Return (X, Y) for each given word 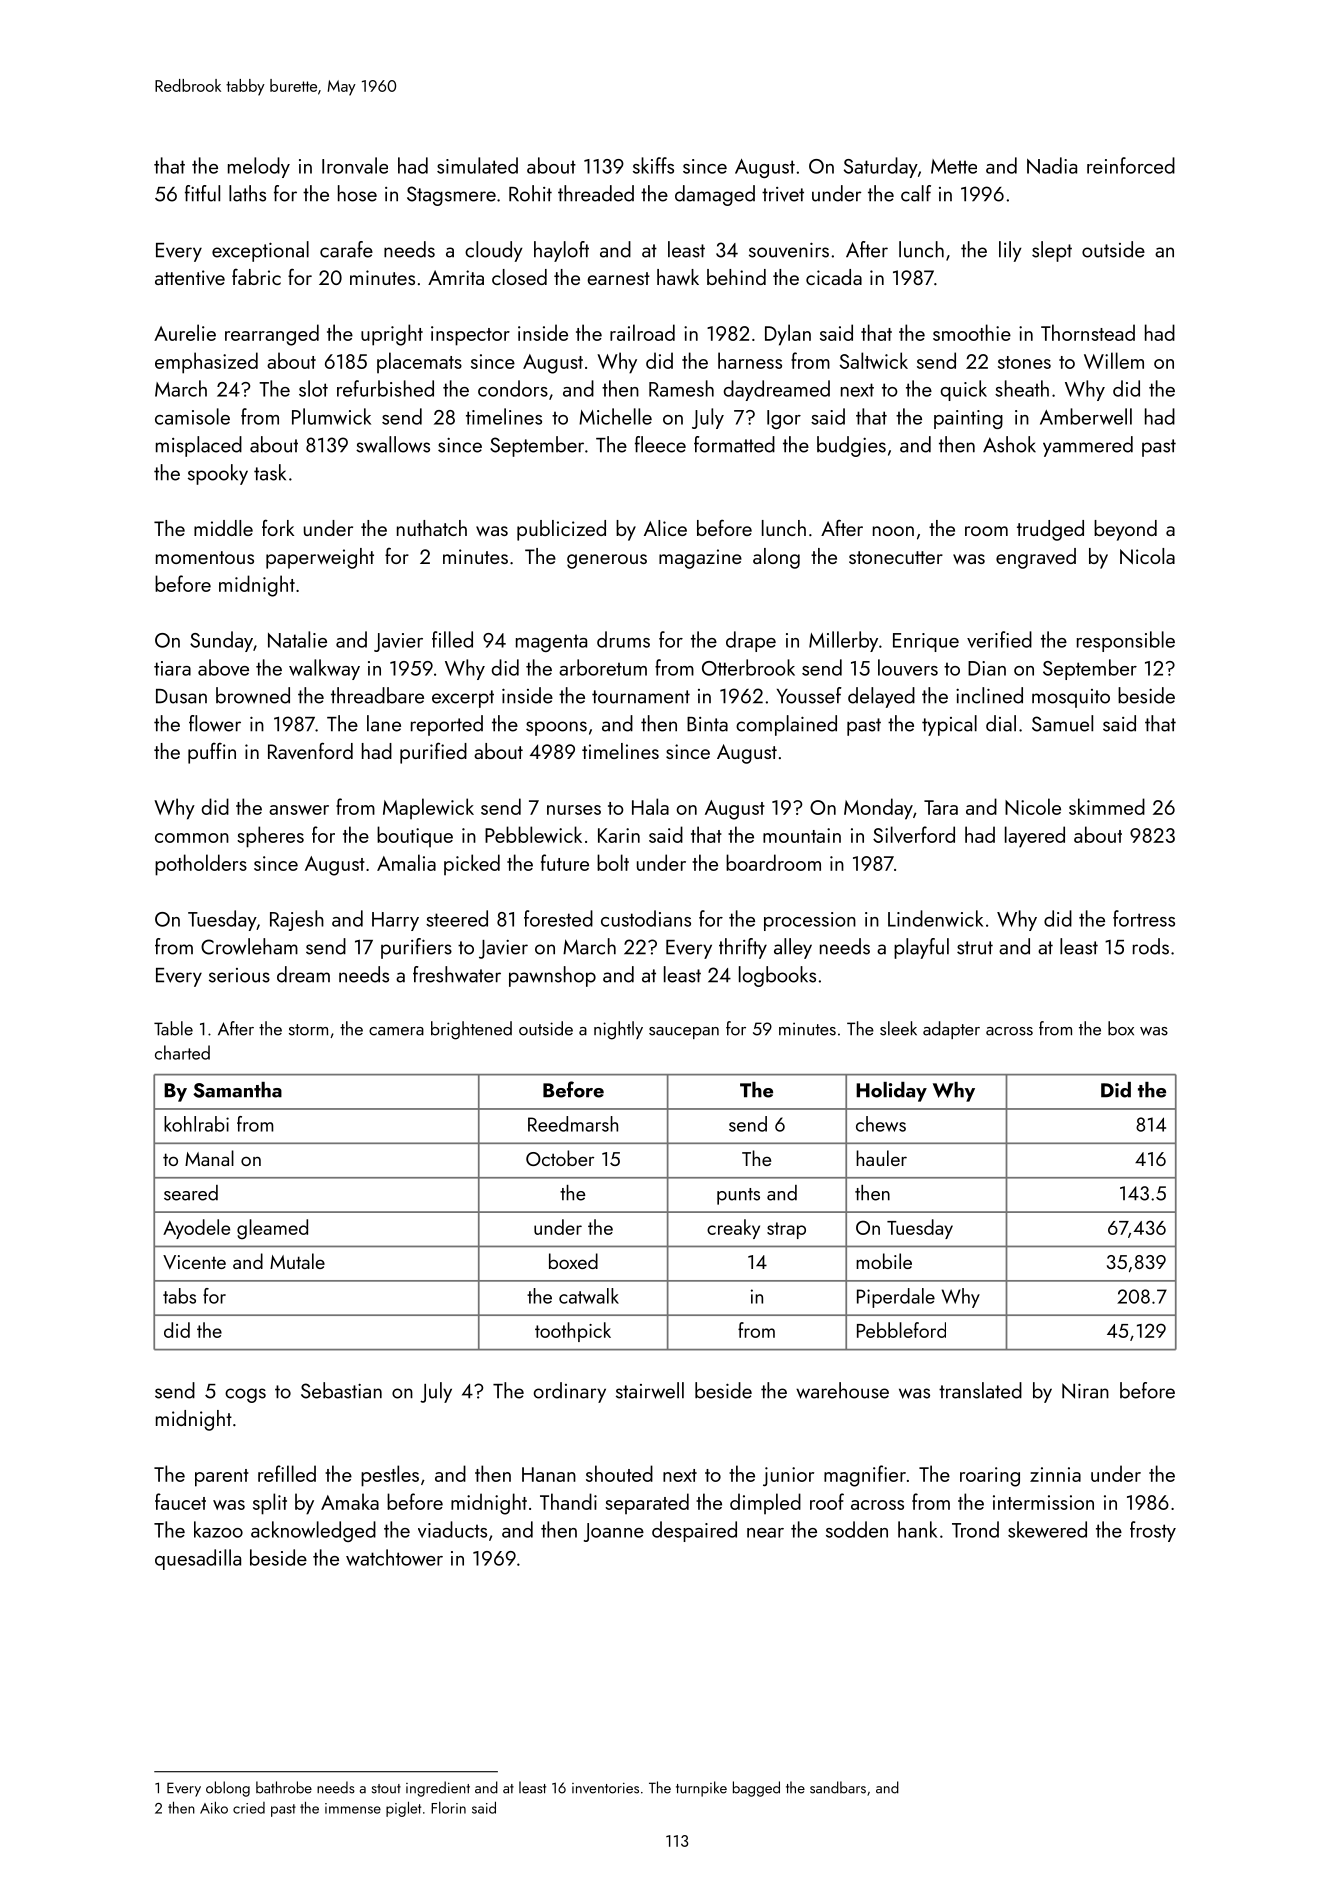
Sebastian (341, 1390)
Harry (395, 921)
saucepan (684, 1033)
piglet (403, 1809)
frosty (1153, 1531)
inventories (605, 1788)
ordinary (569, 1392)
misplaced (199, 446)
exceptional (260, 251)
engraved (1036, 558)
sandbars (838, 1787)
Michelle (615, 416)
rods (1151, 946)
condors (513, 388)
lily (1010, 251)
